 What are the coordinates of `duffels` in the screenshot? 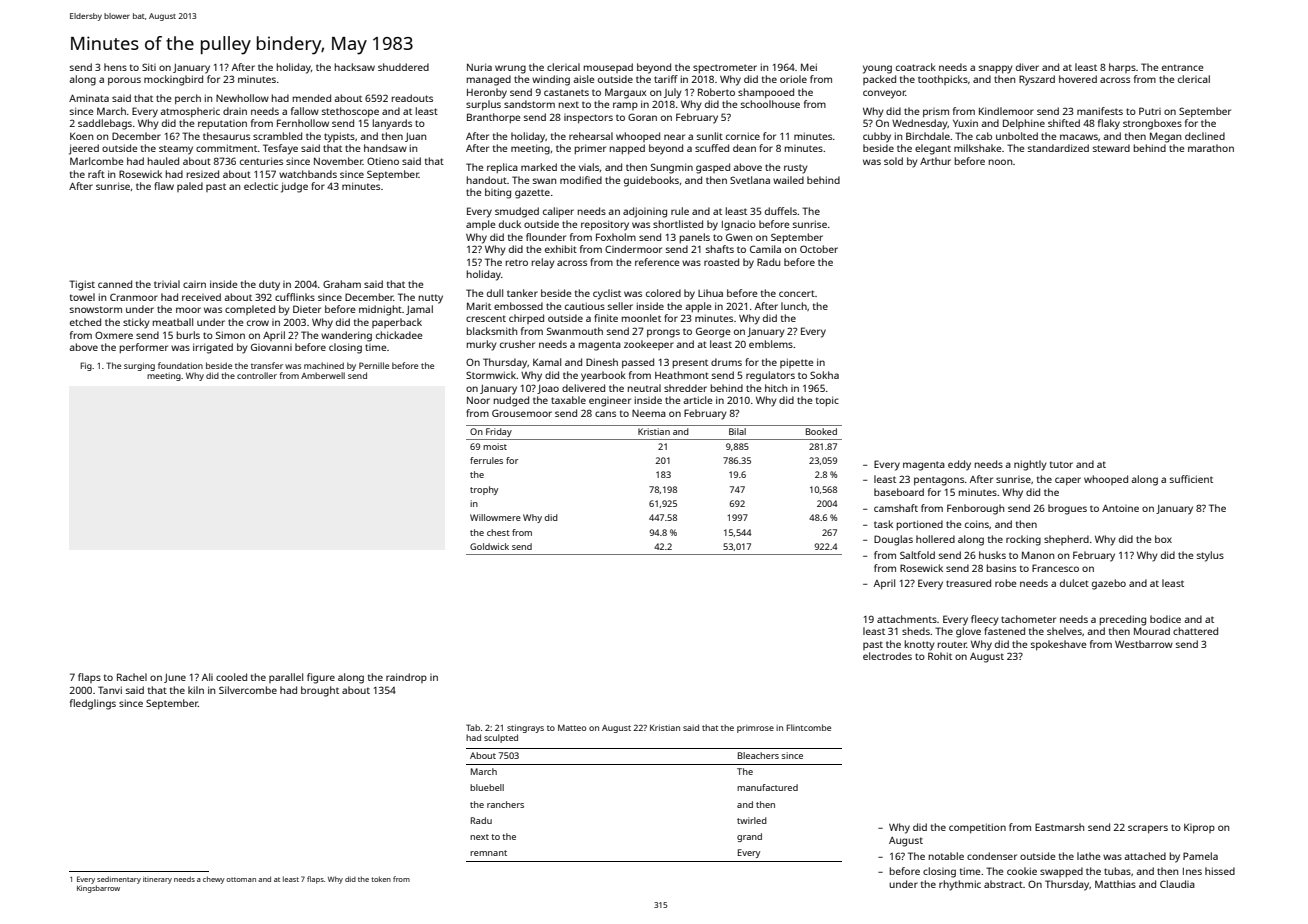 It's located at (781, 211).
